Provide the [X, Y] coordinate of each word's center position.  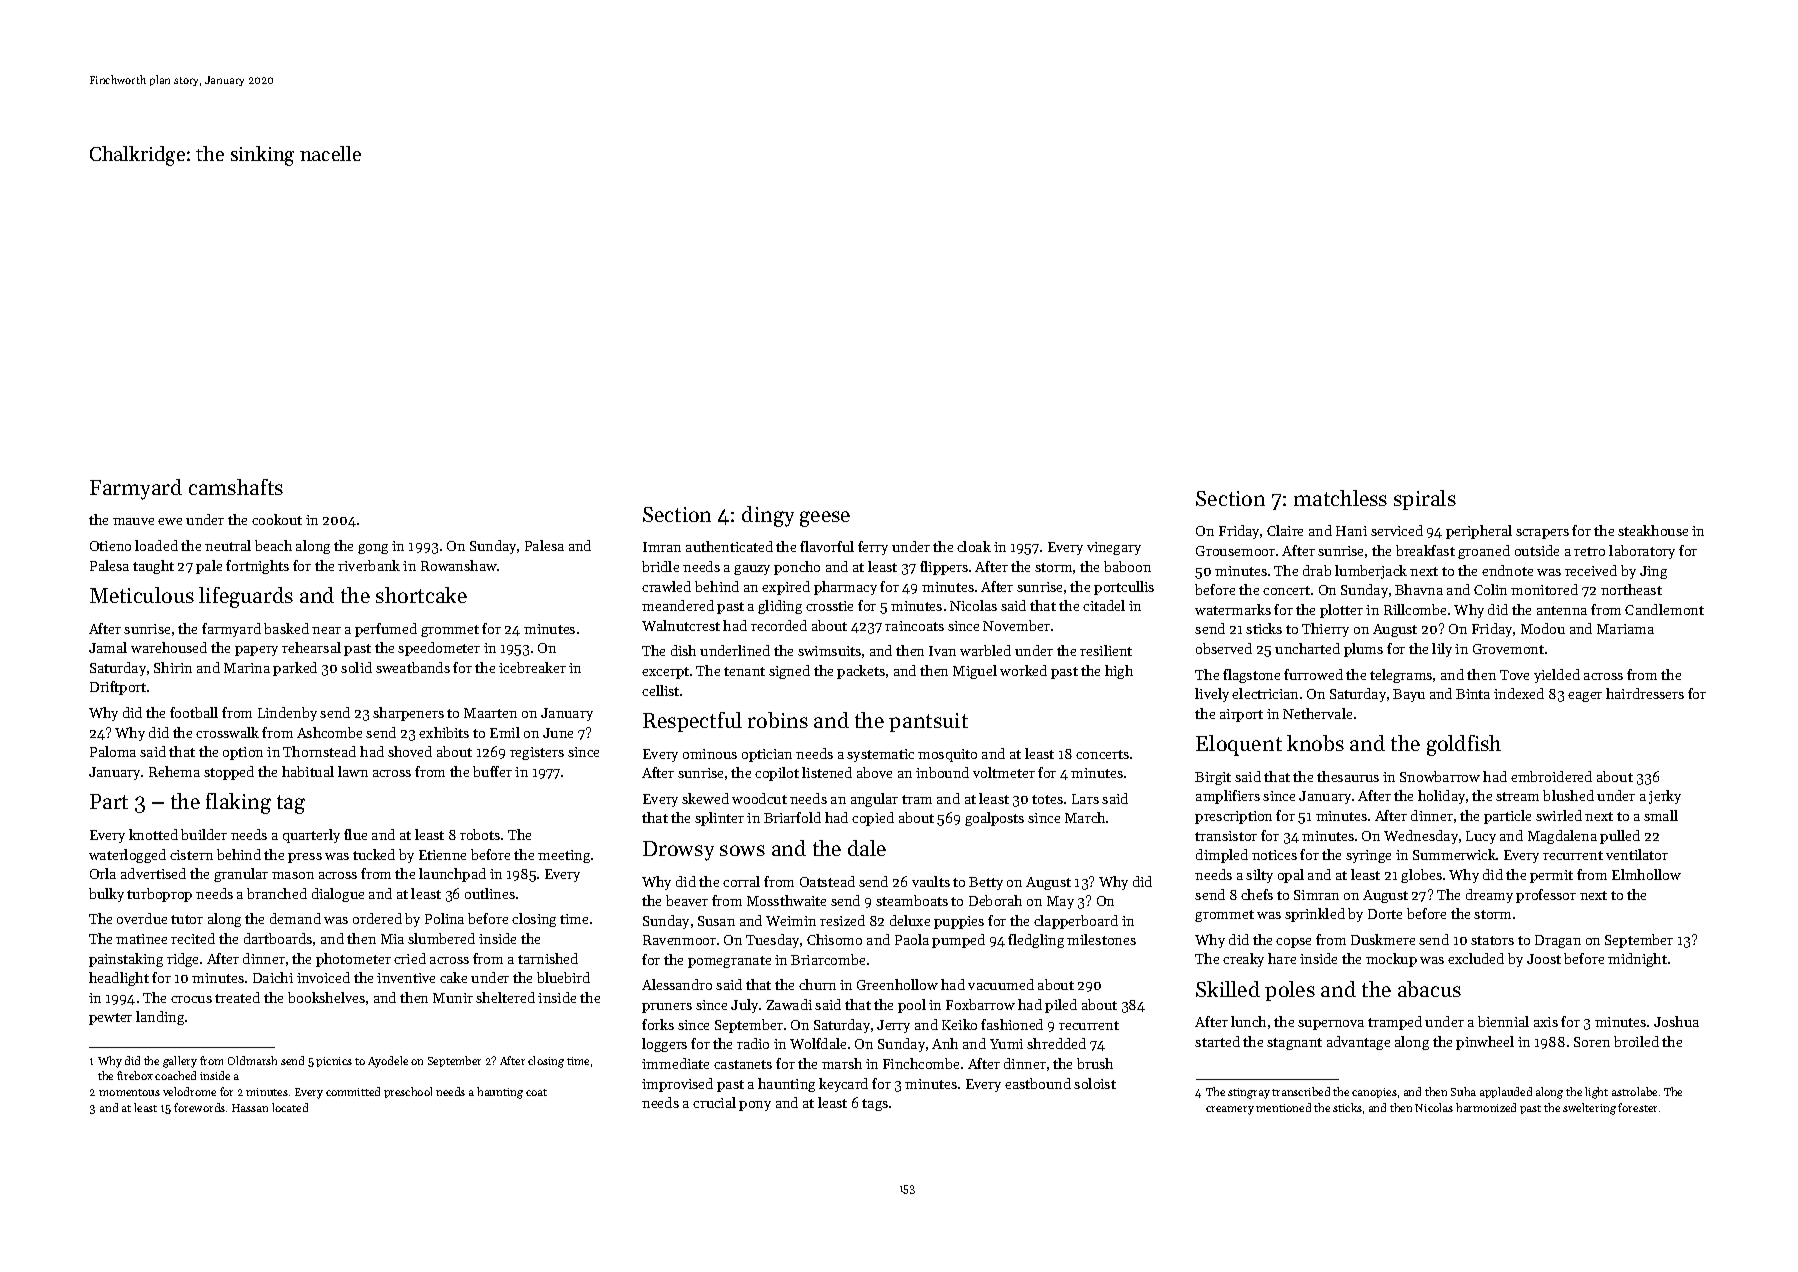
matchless [1340, 498]
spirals [1425, 500]
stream [1517, 796]
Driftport [118, 688]
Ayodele [388, 1062]
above [874, 772]
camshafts [236, 487]
